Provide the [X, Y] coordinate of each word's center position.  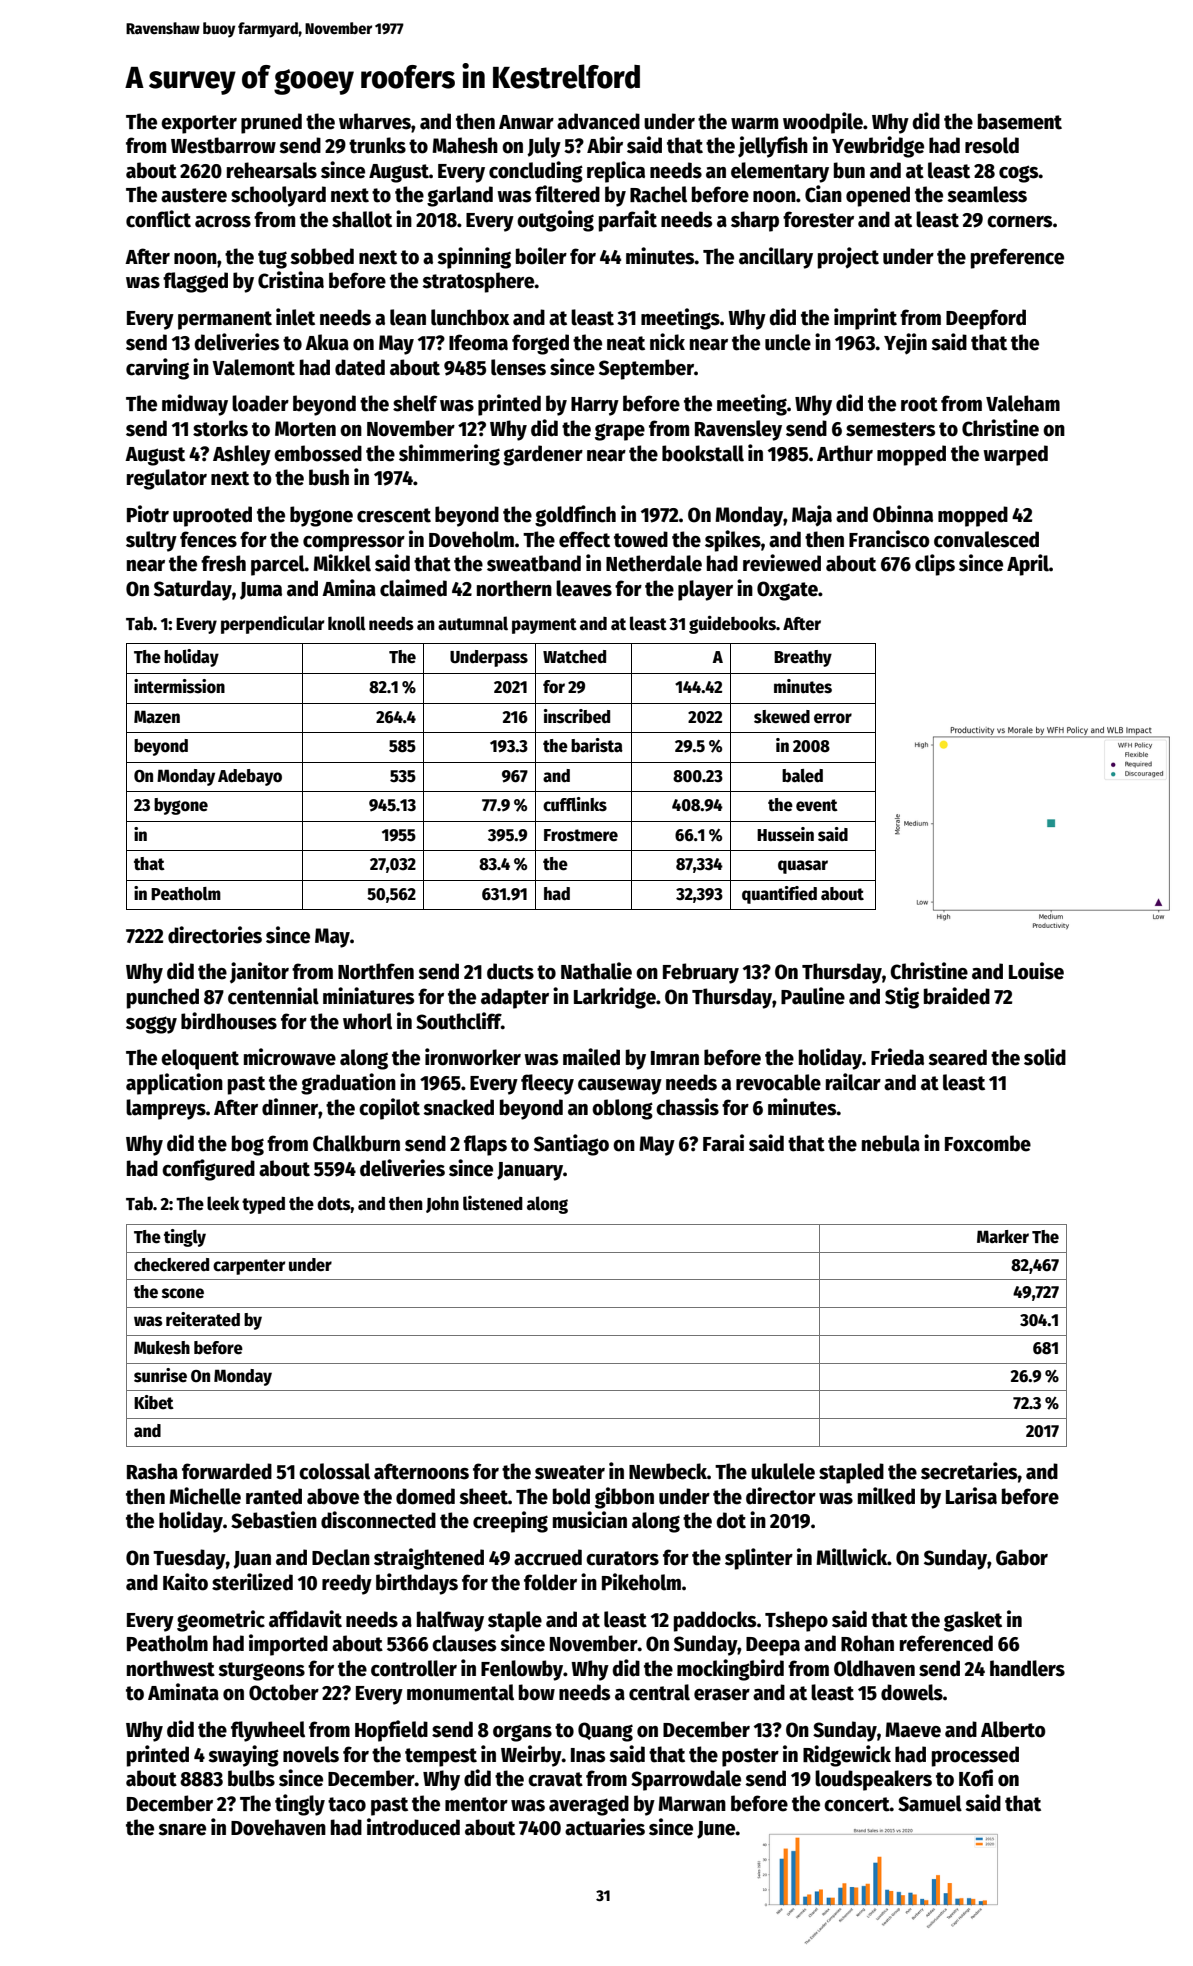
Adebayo [250, 777]
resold [992, 145]
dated [360, 367]
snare [182, 1830]
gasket [973, 1621]
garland [460, 196]
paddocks [715, 1621]
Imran [675, 1058]
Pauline [813, 996]
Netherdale [654, 563]
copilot [389, 1109]
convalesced [986, 539]
